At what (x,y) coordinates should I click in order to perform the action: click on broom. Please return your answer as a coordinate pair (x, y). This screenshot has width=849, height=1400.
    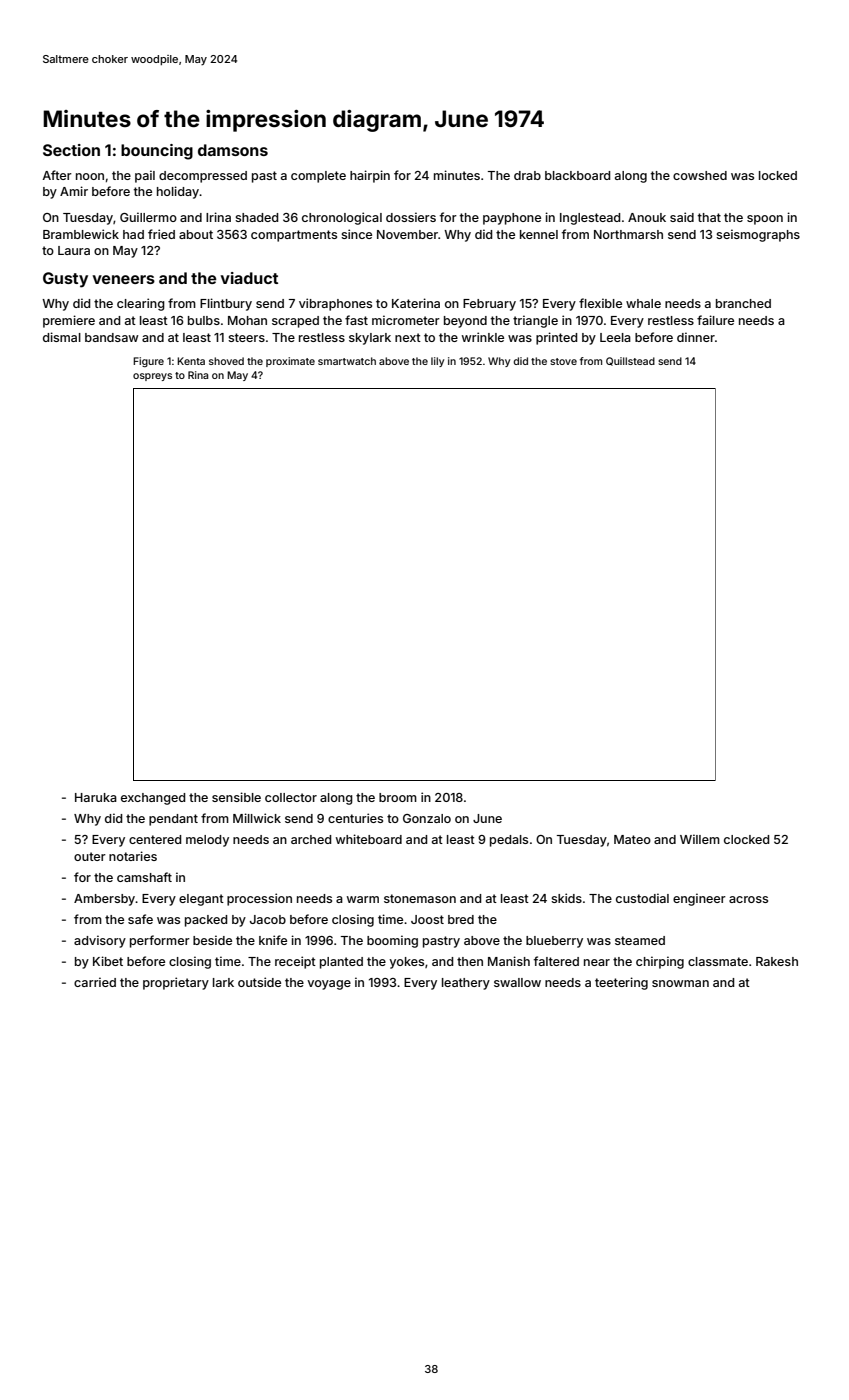
    Looking at the image, I should click on (398, 797).
